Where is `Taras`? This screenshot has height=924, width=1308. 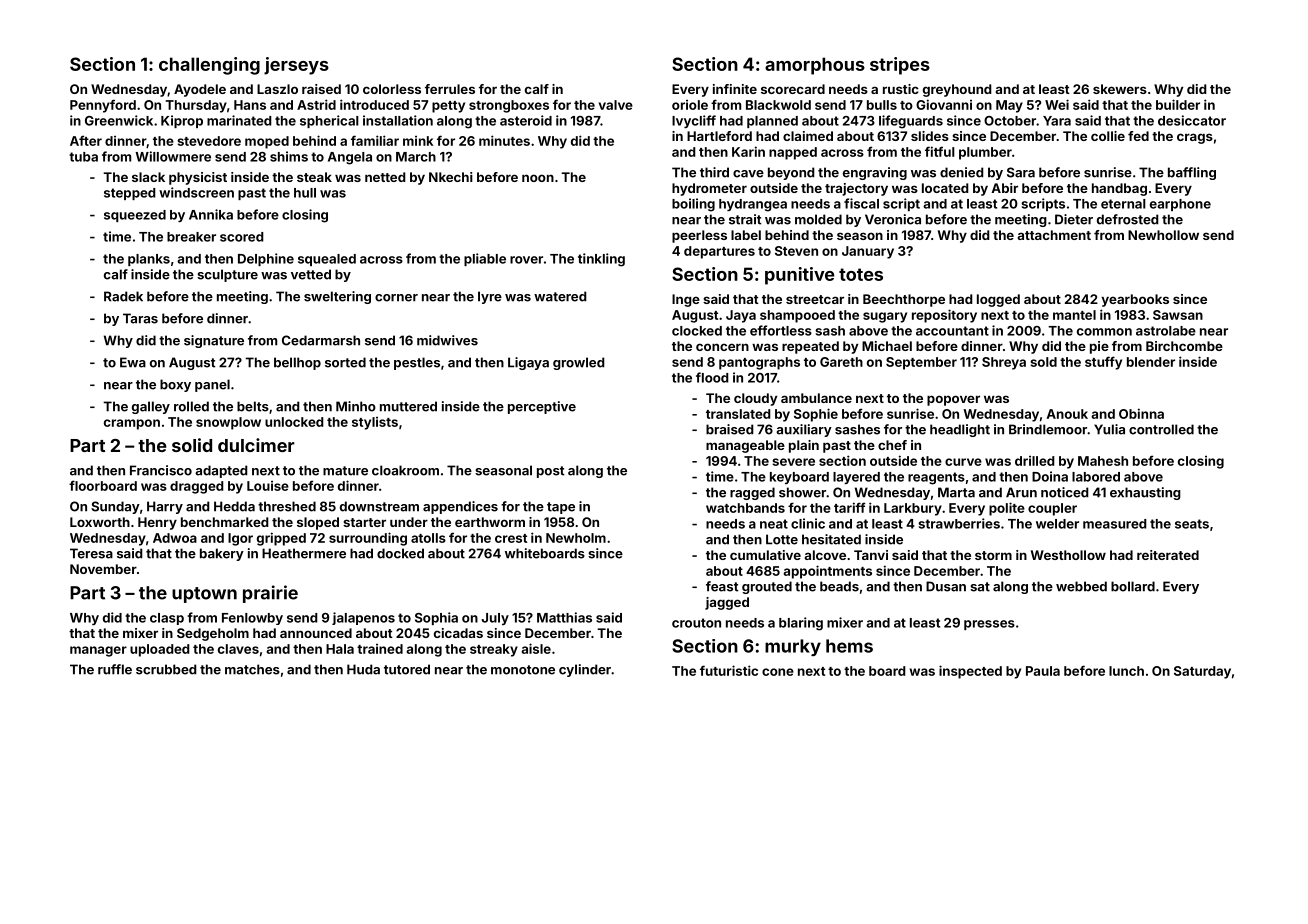
Taras is located at coordinates (140, 318).
